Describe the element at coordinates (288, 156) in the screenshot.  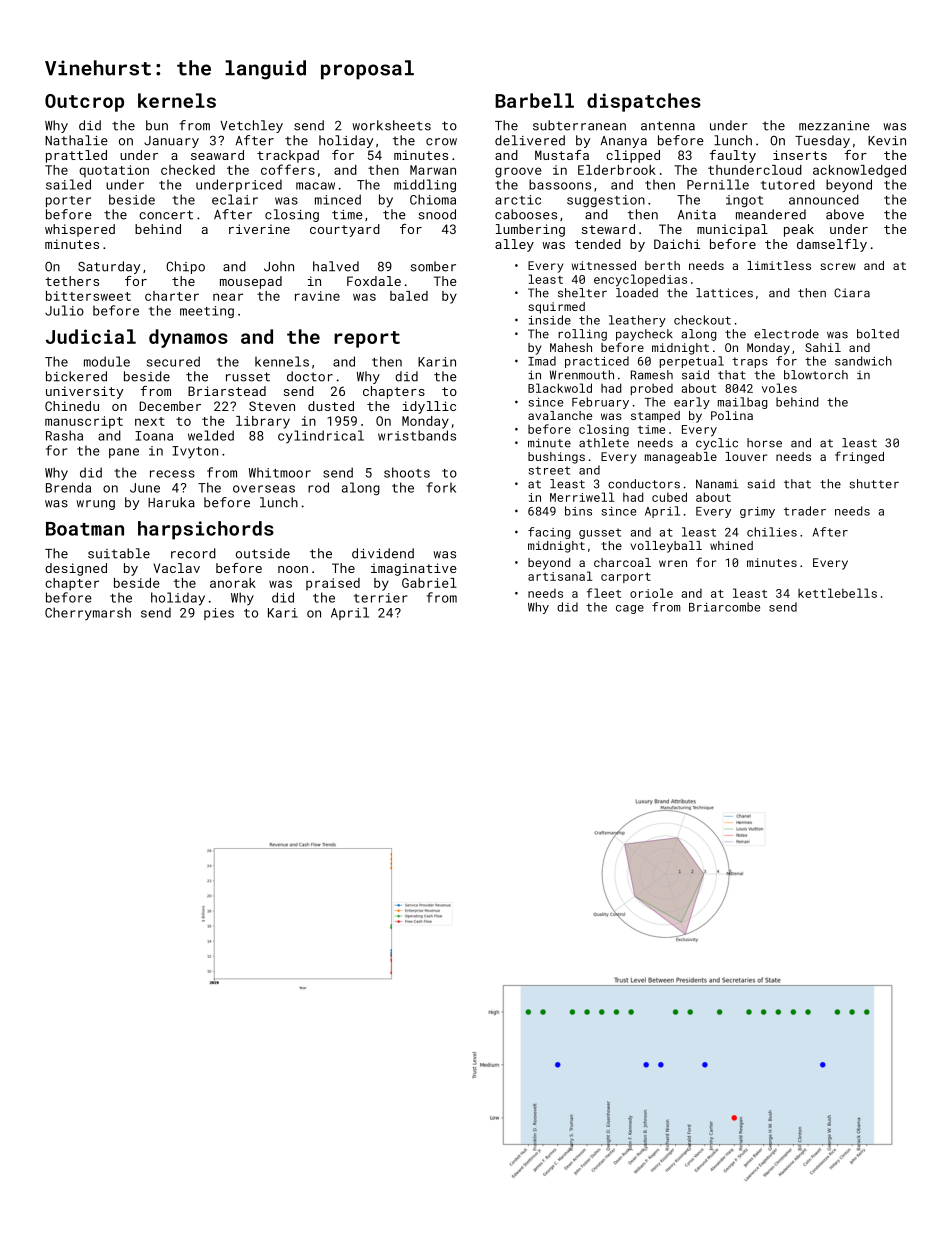
I see `trackpad` at that location.
